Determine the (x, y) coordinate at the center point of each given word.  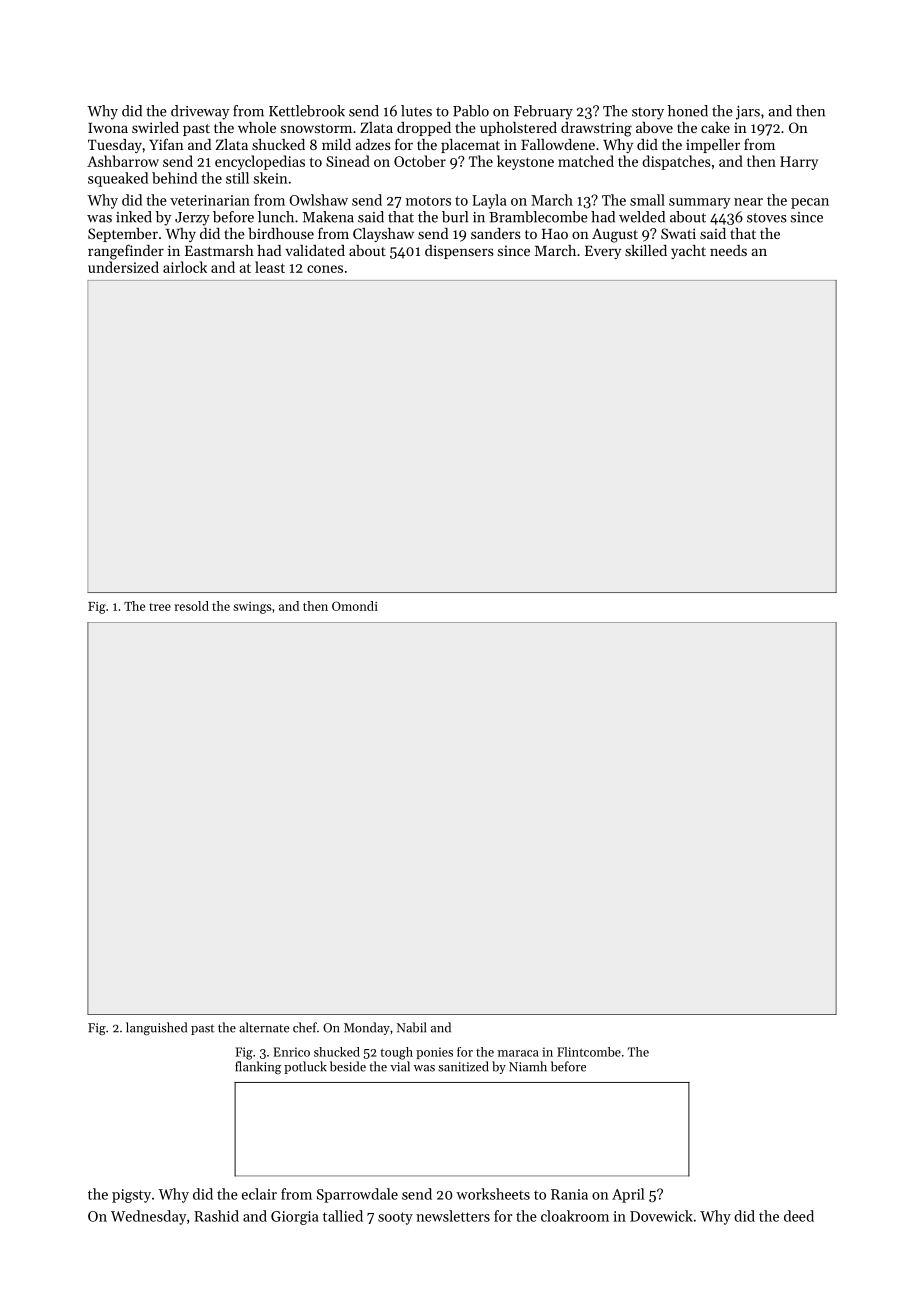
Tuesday (115, 146)
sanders (496, 233)
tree (160, 607)
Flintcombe (589, 1052)
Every (603, 252)
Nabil (411, 1027)
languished (156, 1028)
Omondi (355, 606)
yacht (688, 252)
